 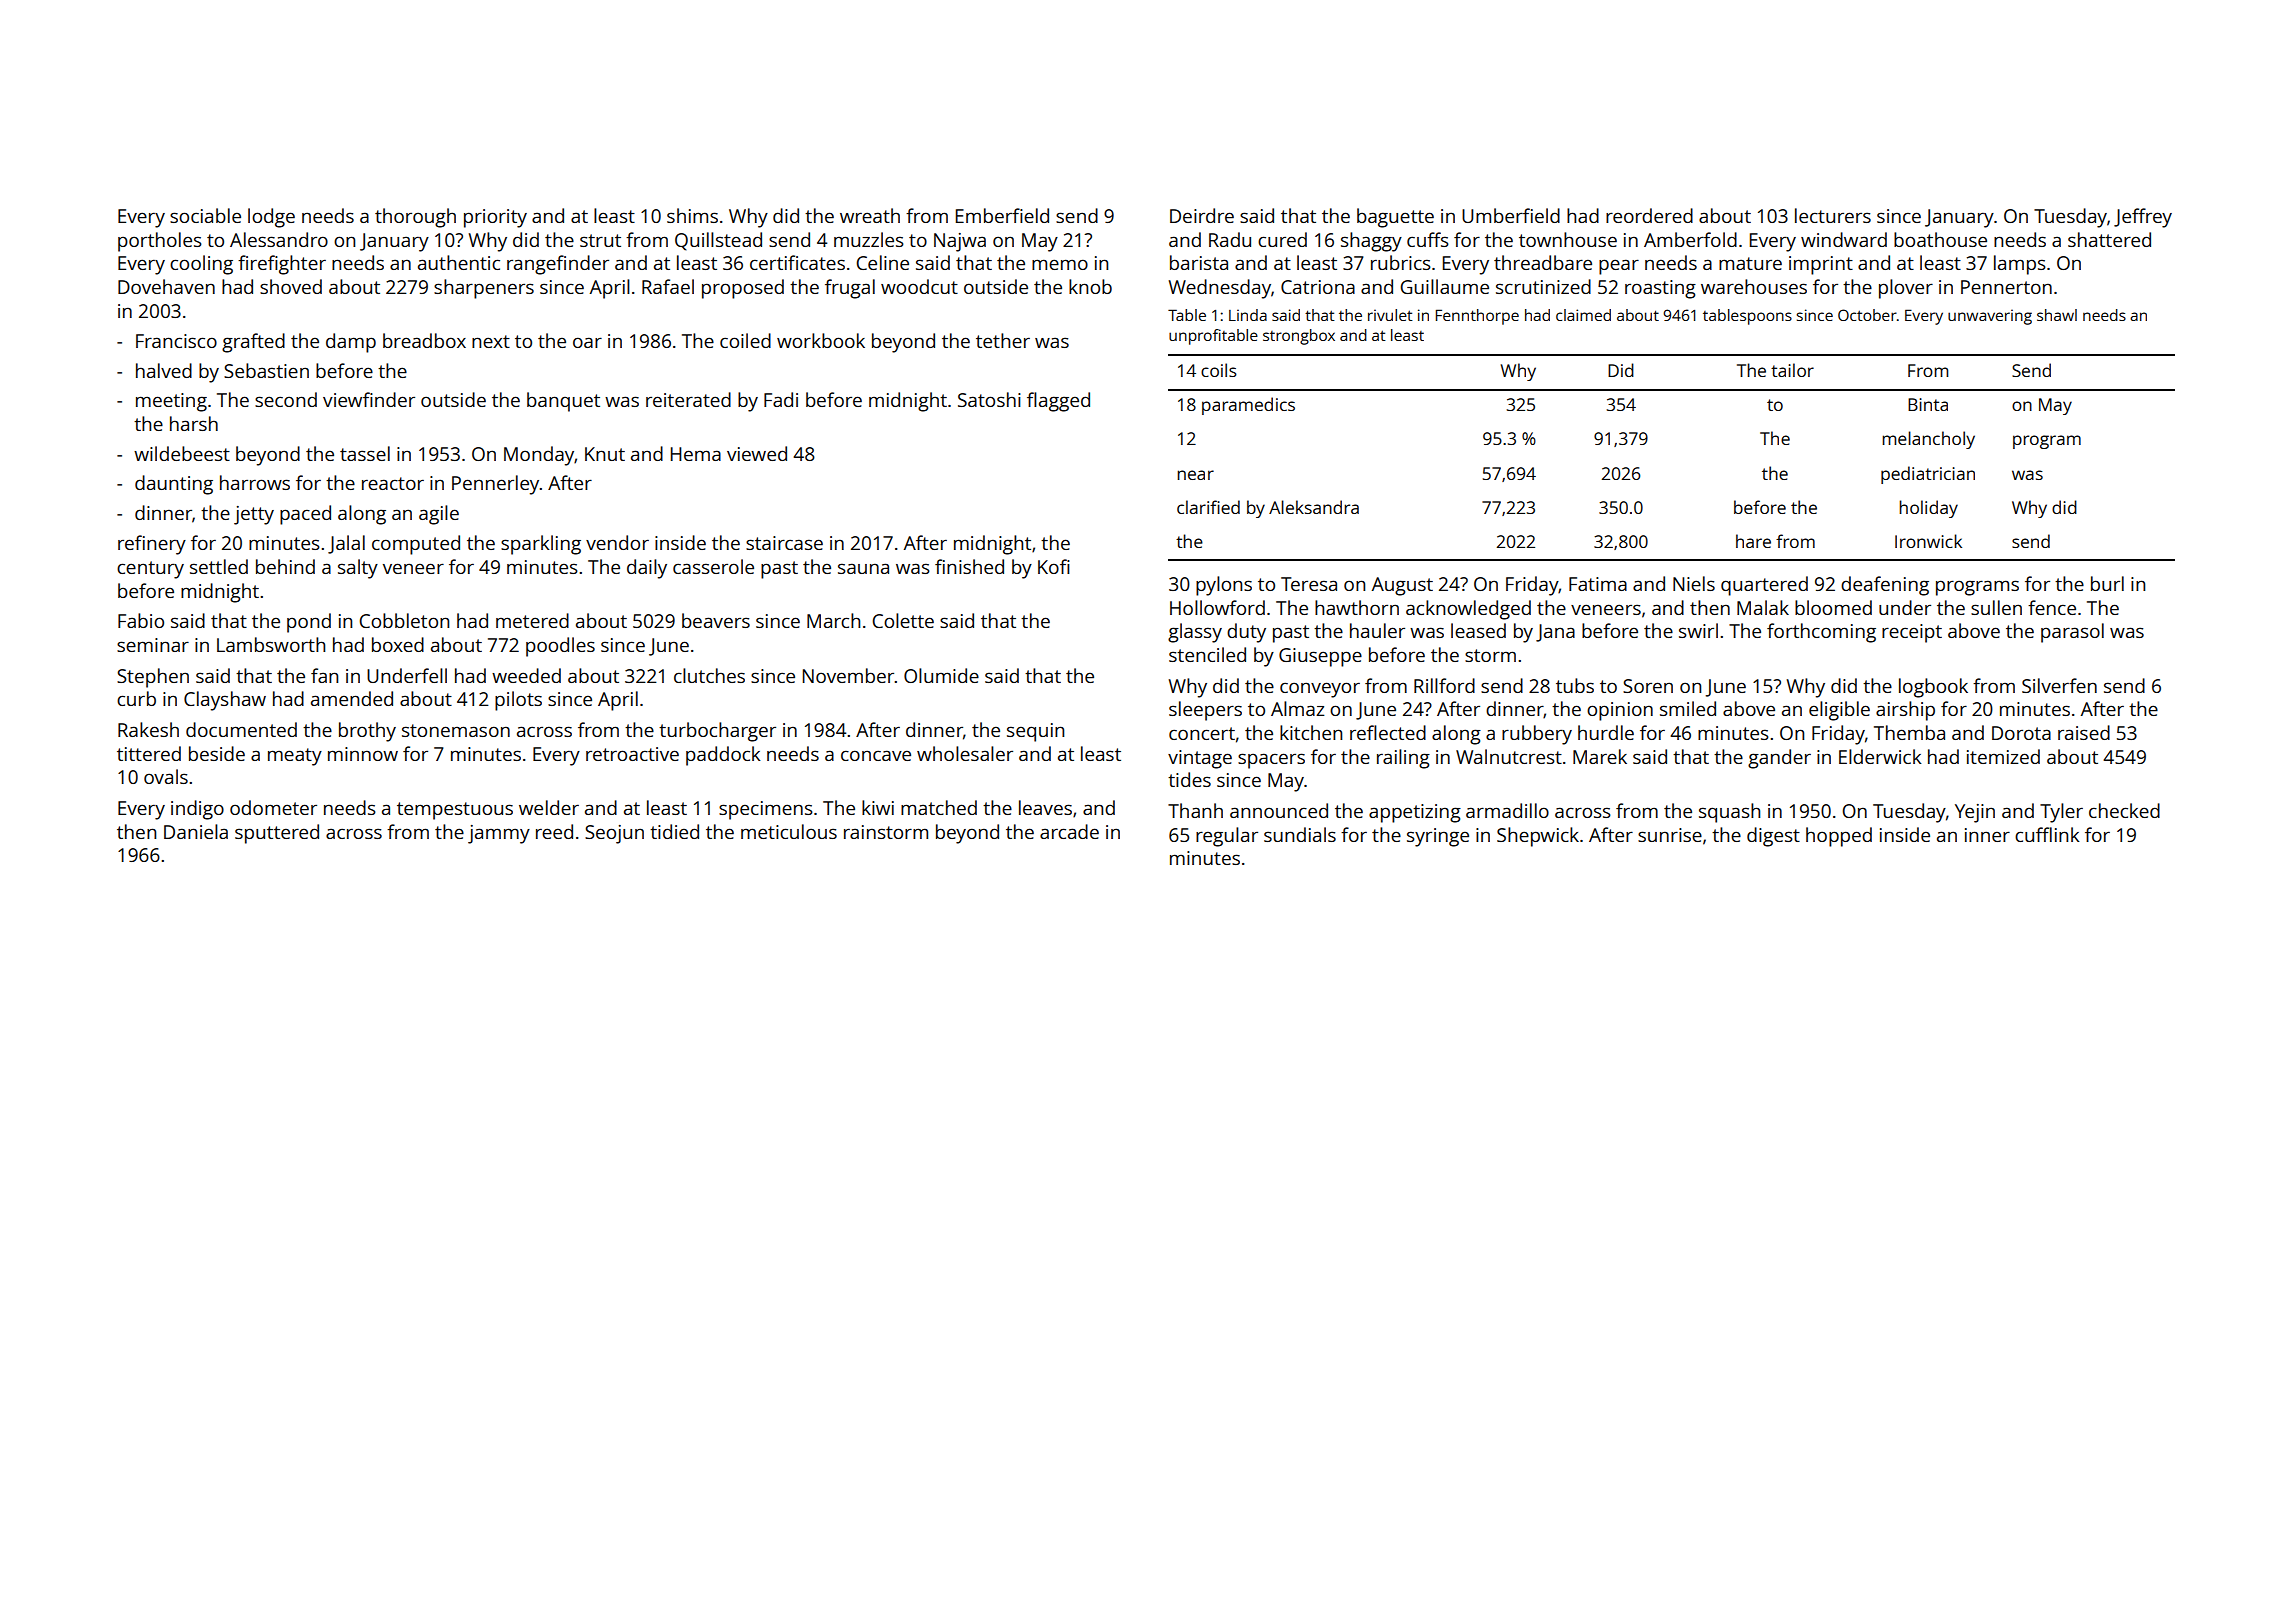 I want to click on cufflink, so click(x=2047, y=834).
